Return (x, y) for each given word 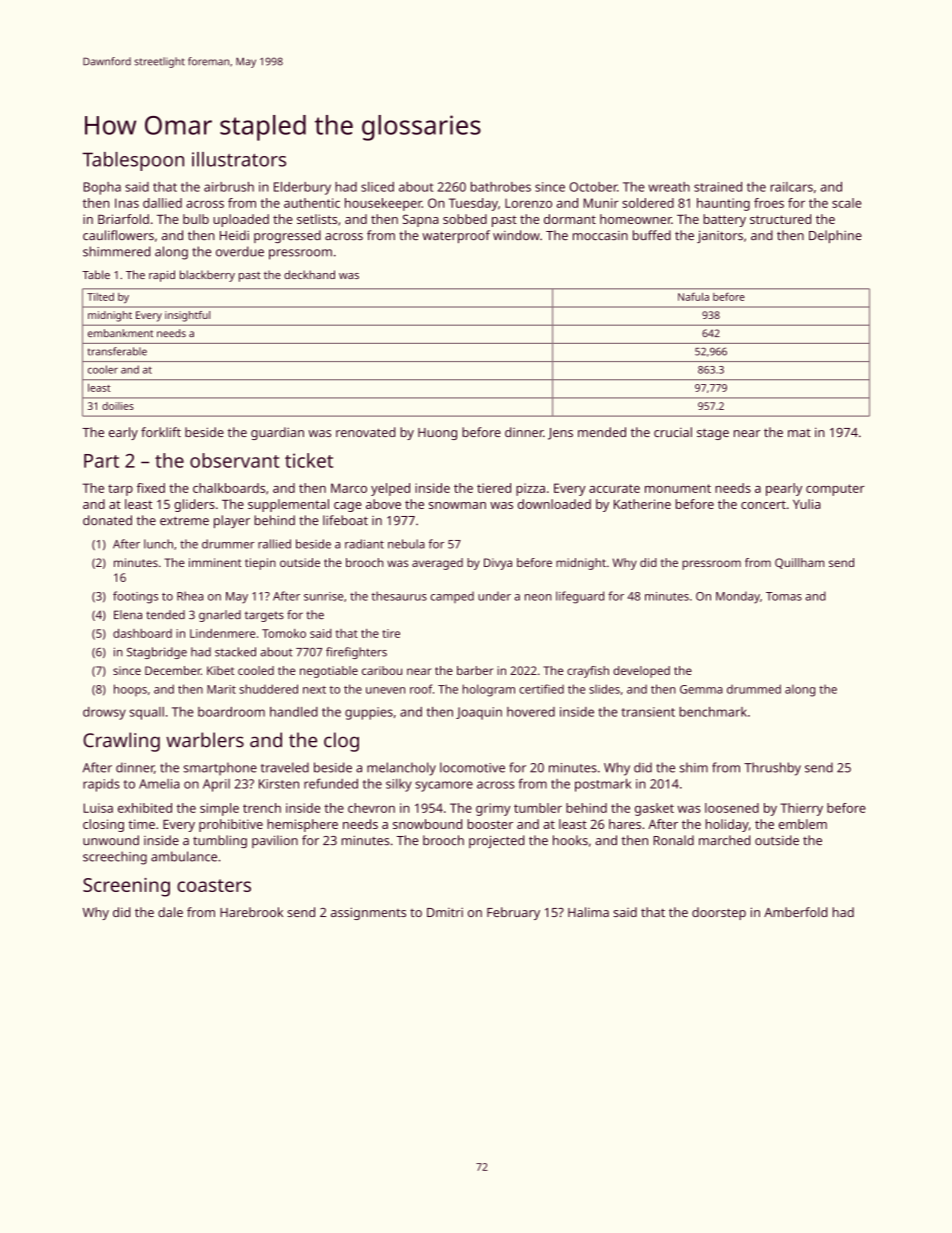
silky (399, 785)
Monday (738, 597)
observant (235, 460)
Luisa (98, 808)
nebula (406, 544)
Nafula (693, 297)
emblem (803, 824)
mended (602, 432)
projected (496, 841)
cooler (103, 369)
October (593, 187)
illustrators (239, 159)
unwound (111, 840)
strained (718, 187)
